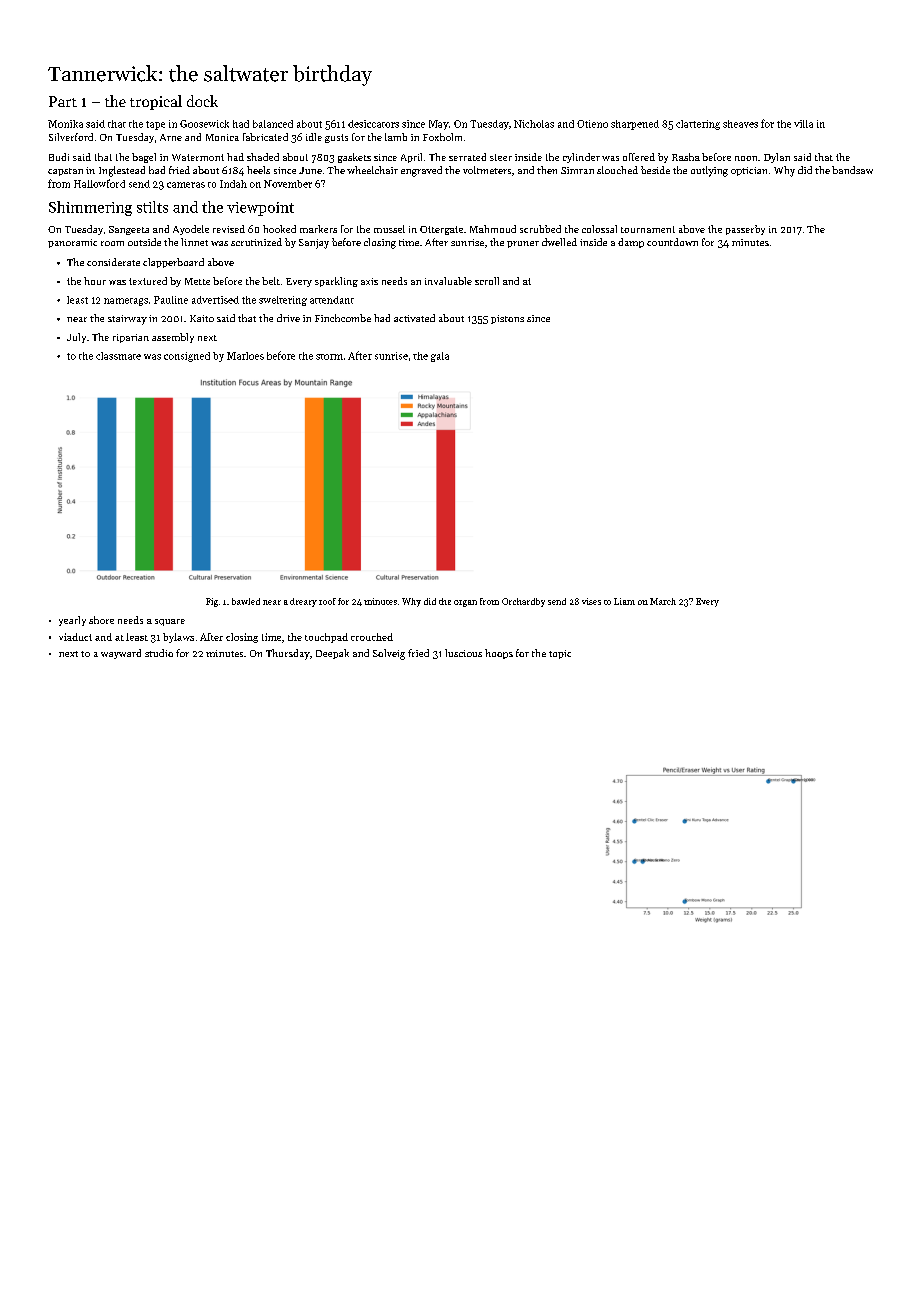  What do you see at coordinates (803, 124) in the document?
I see `villa` at bounding box center [803, 124].
